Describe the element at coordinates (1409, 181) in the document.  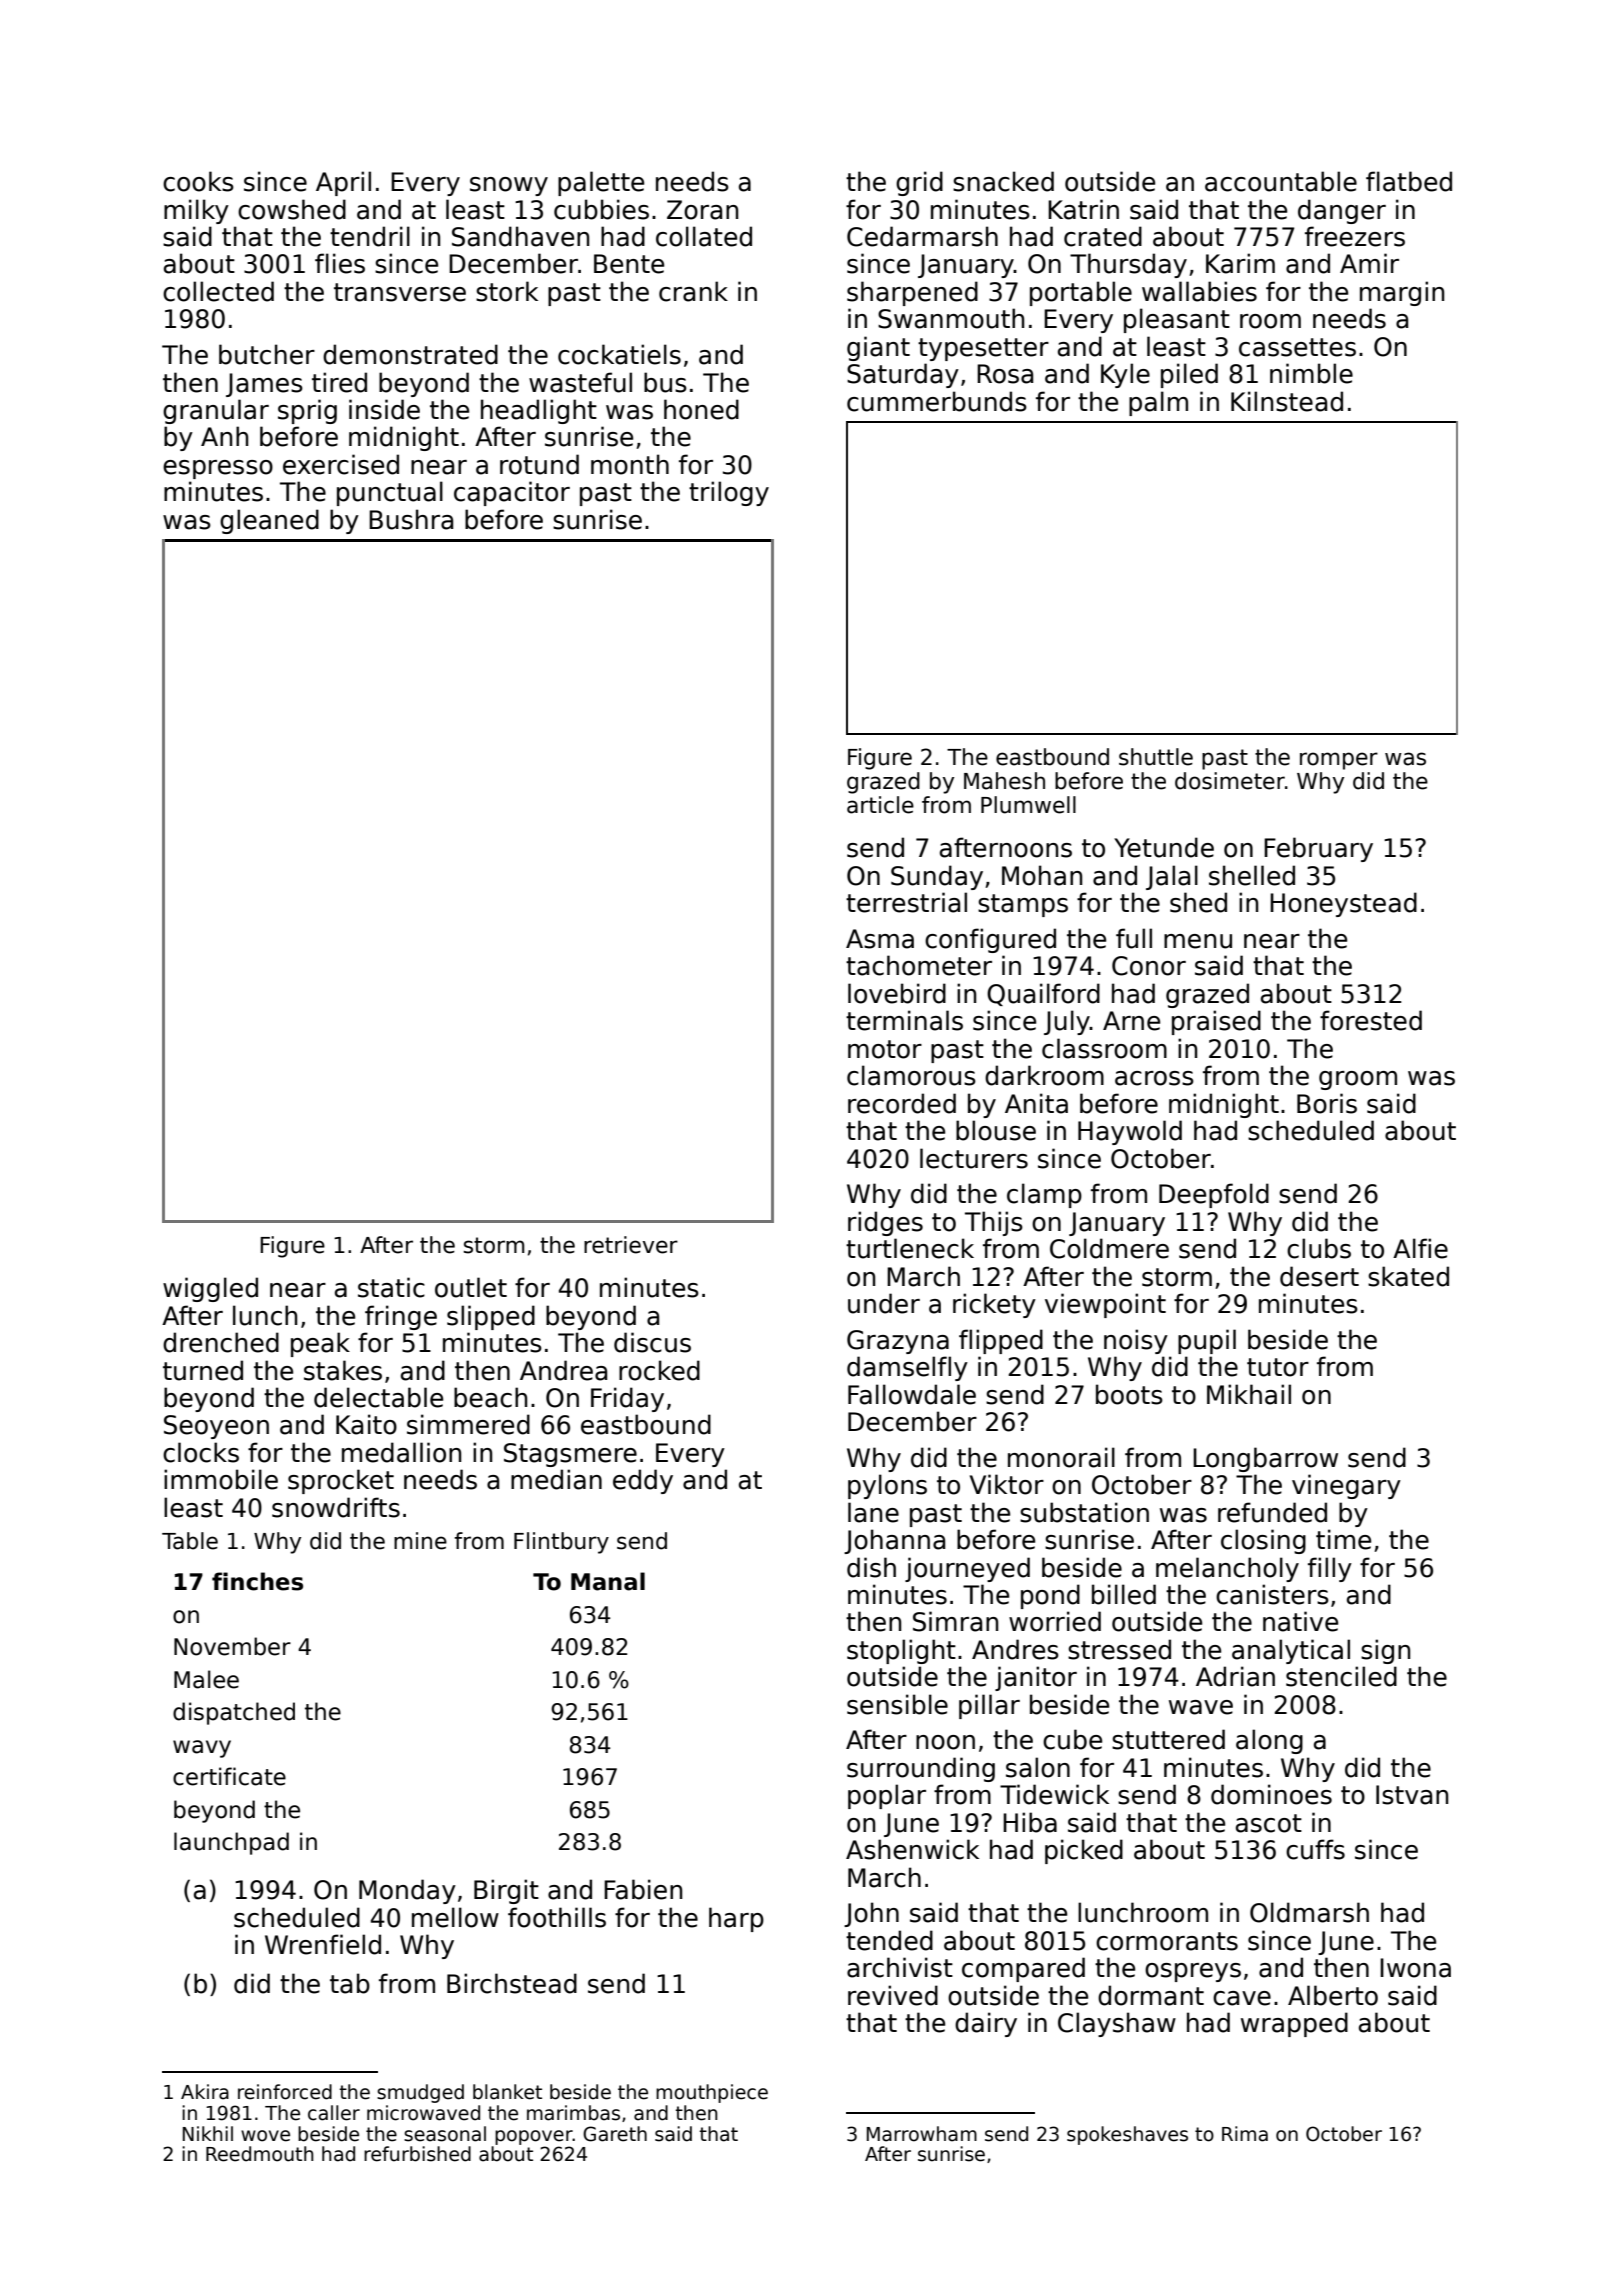
I see `flatbed` at that location.
